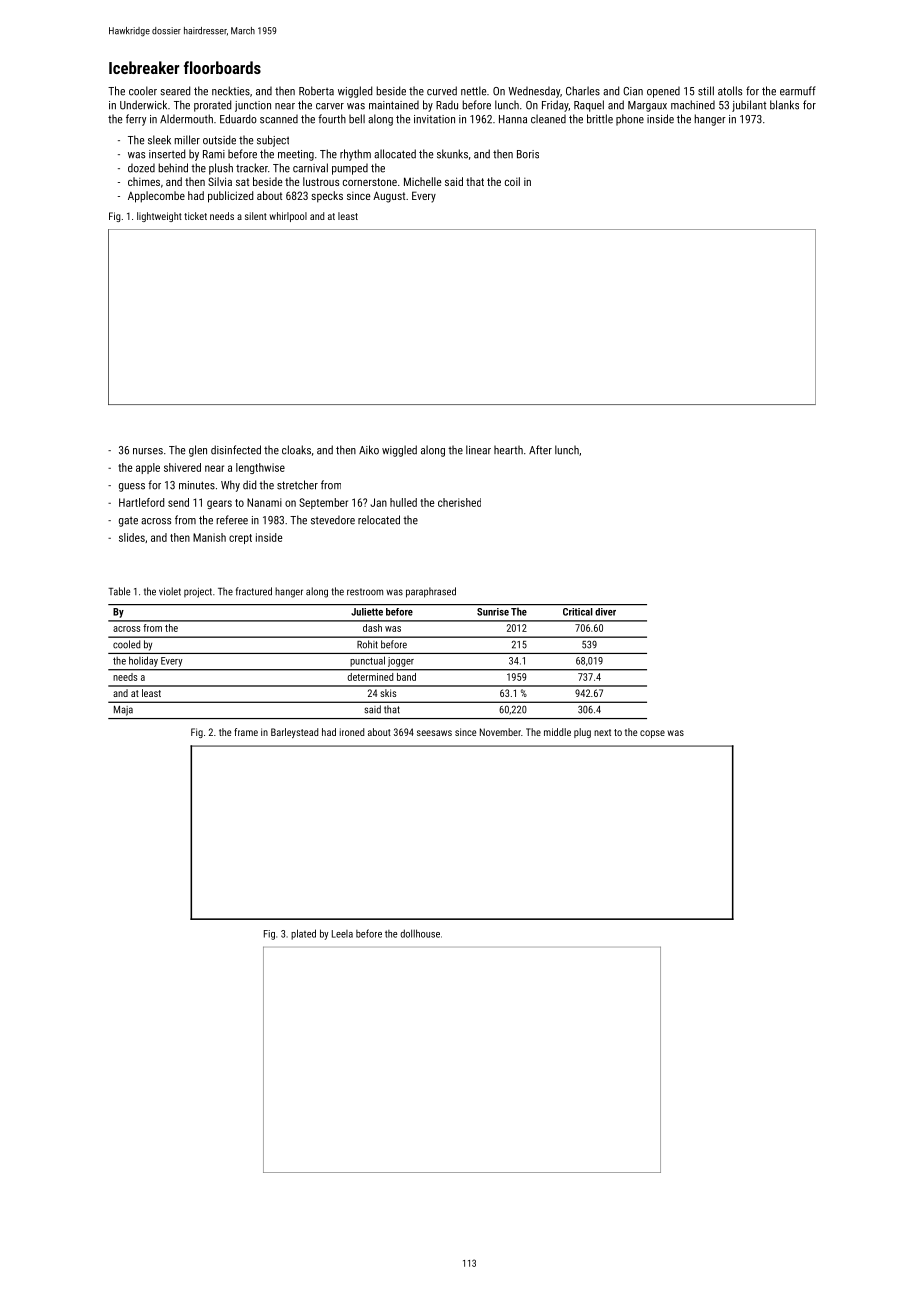 The height and width of the image is (1308, 924). I want to click on jubilant, so click(749, 106).
